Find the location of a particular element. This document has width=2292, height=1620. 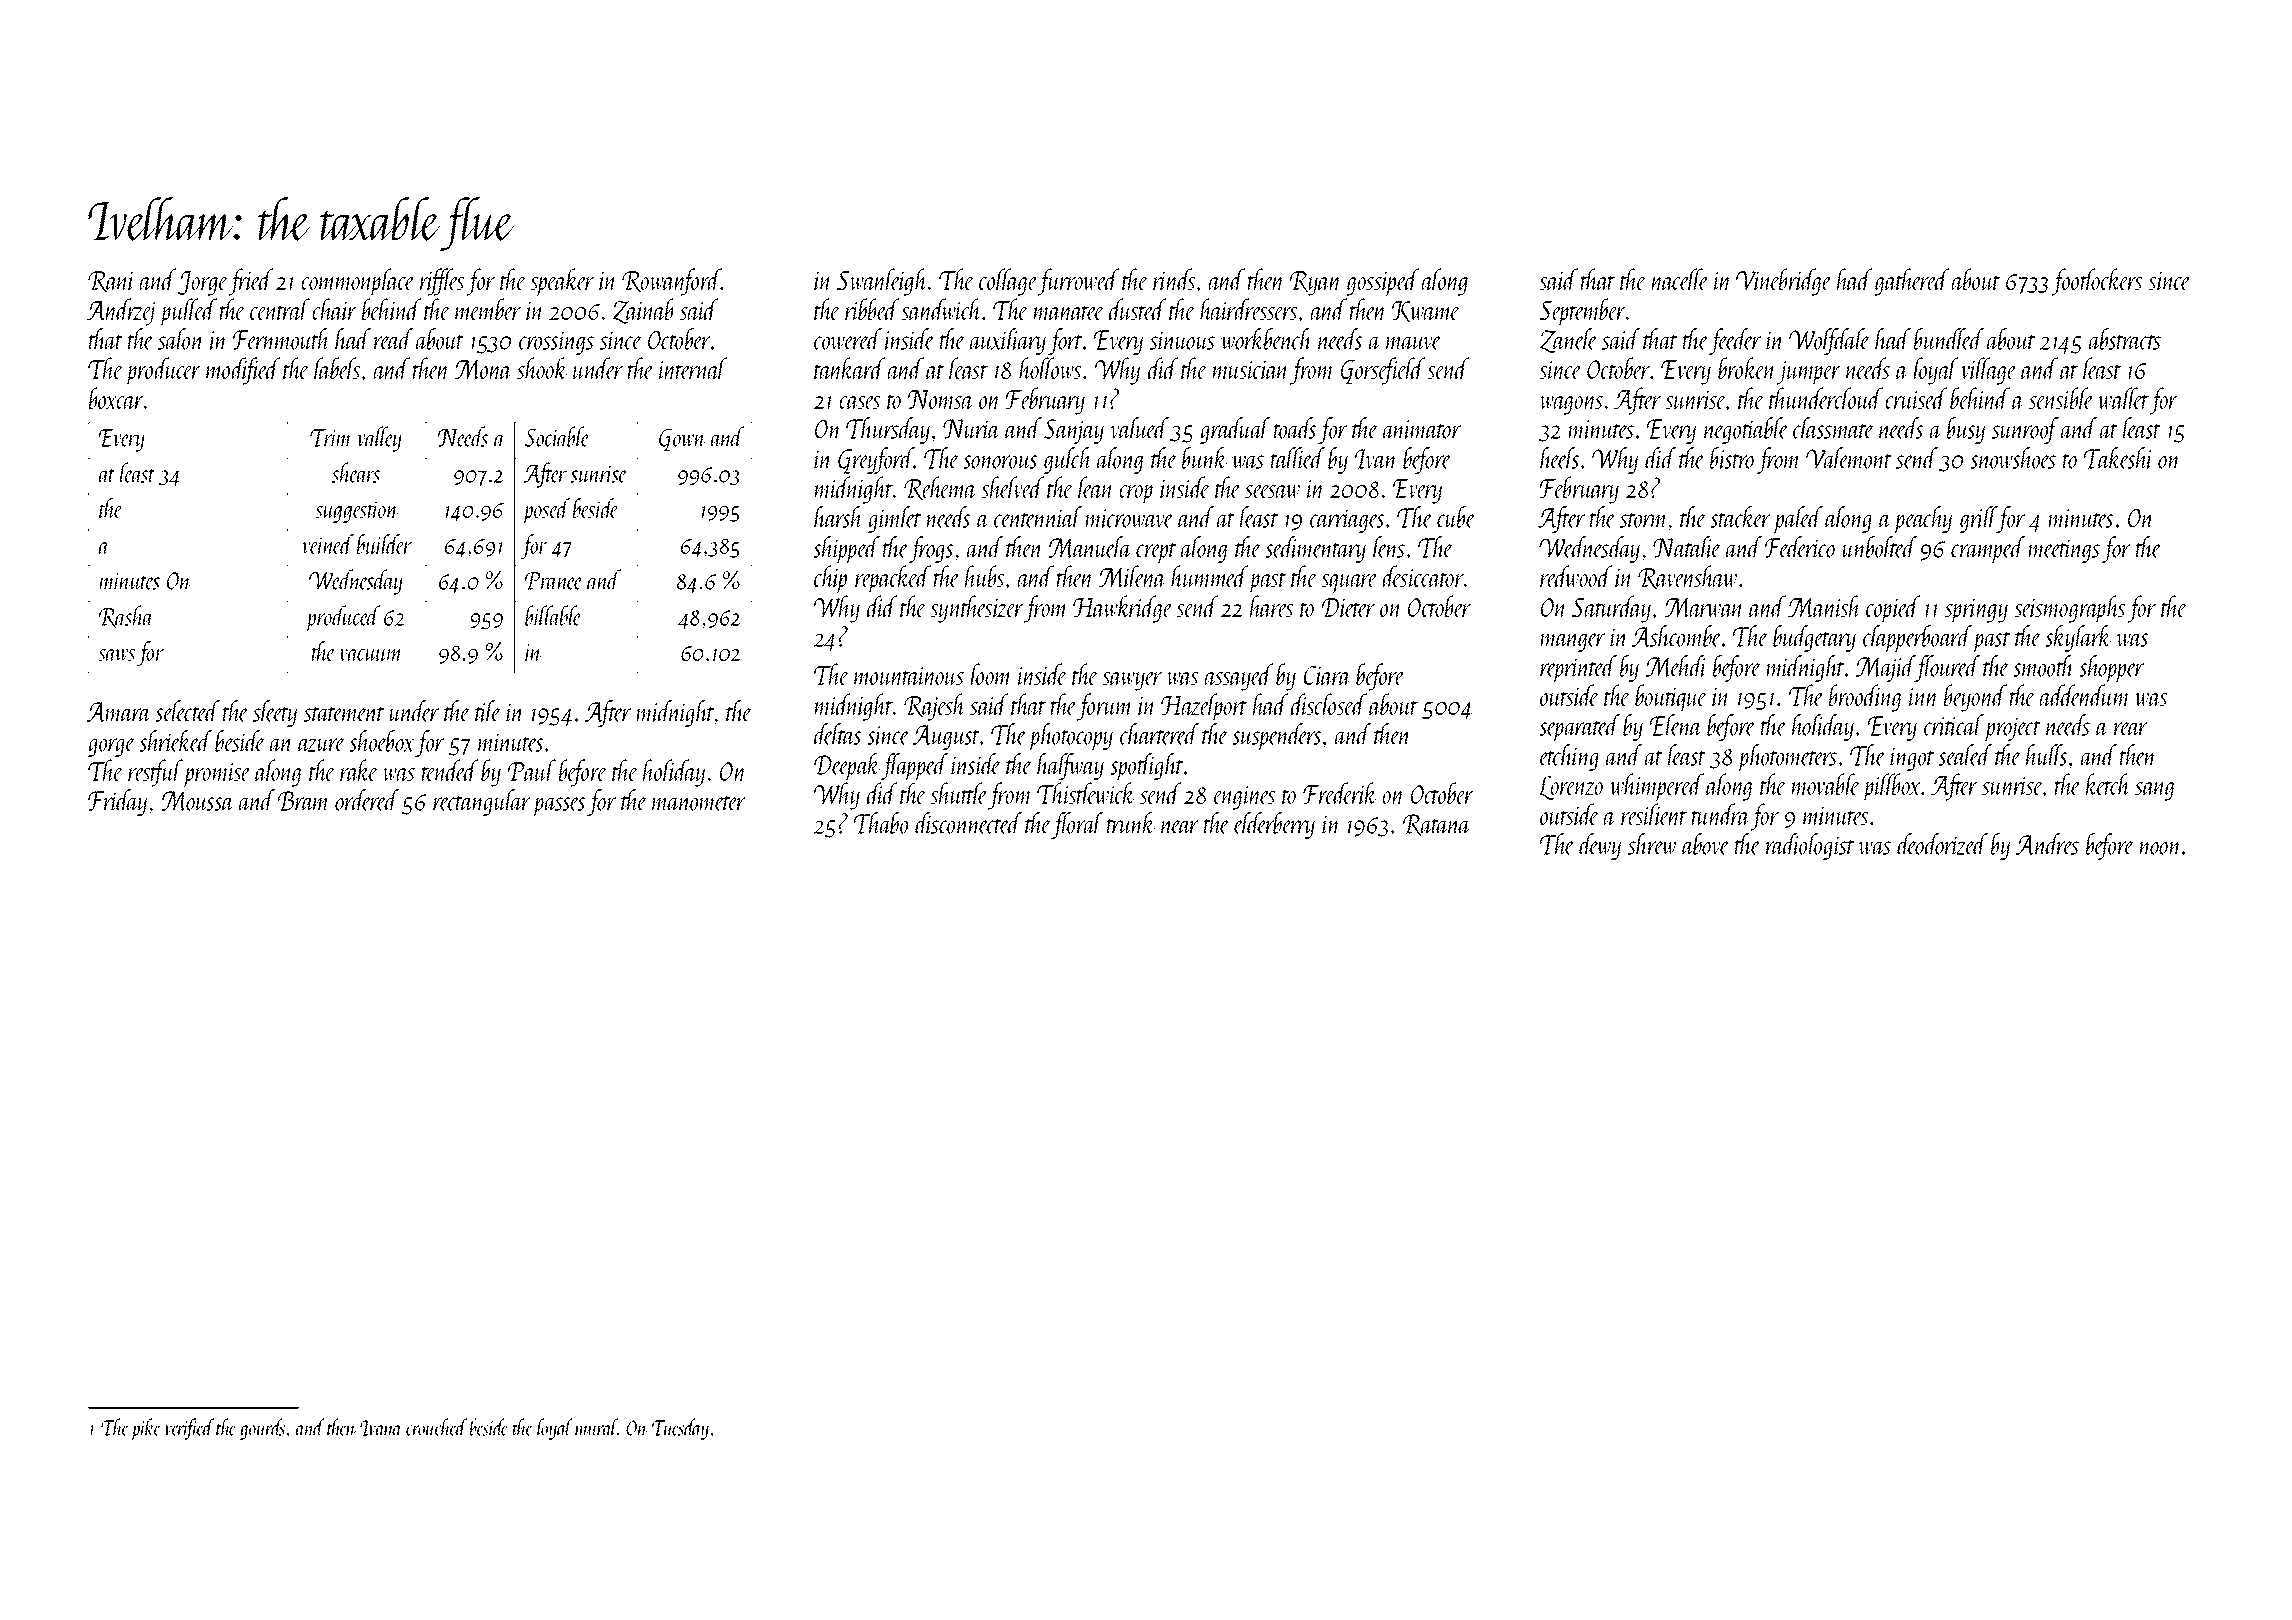

Tuesday is located at coordinates (680, 1429).
